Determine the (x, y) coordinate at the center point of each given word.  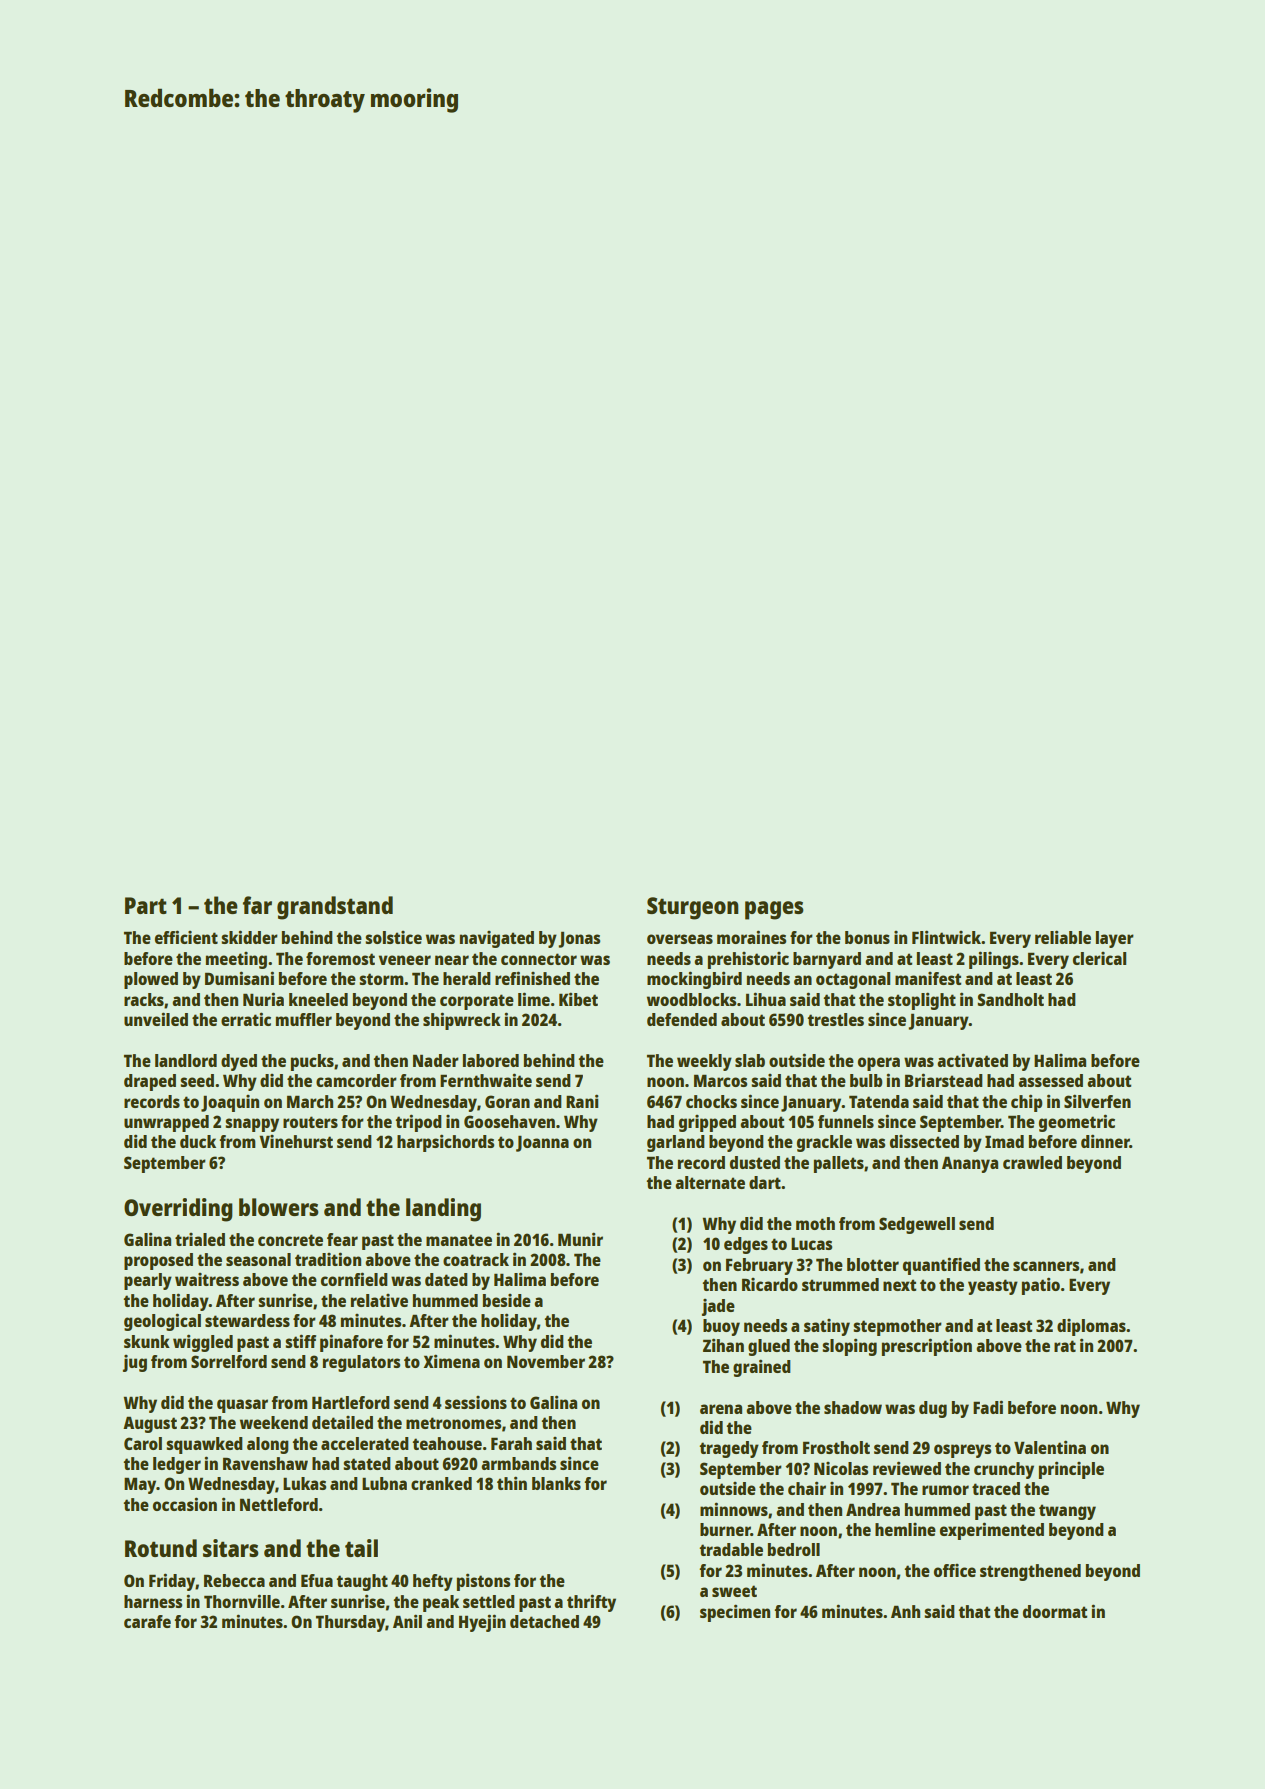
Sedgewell (917, 1225)
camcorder (356, 1080)
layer (1115, 939)
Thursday (350, 1623)
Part (146, 905)
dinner (1105, 1141)
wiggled (203, 1343)
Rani (582, 1101)
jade (718, 1307)
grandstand (335, 908)
